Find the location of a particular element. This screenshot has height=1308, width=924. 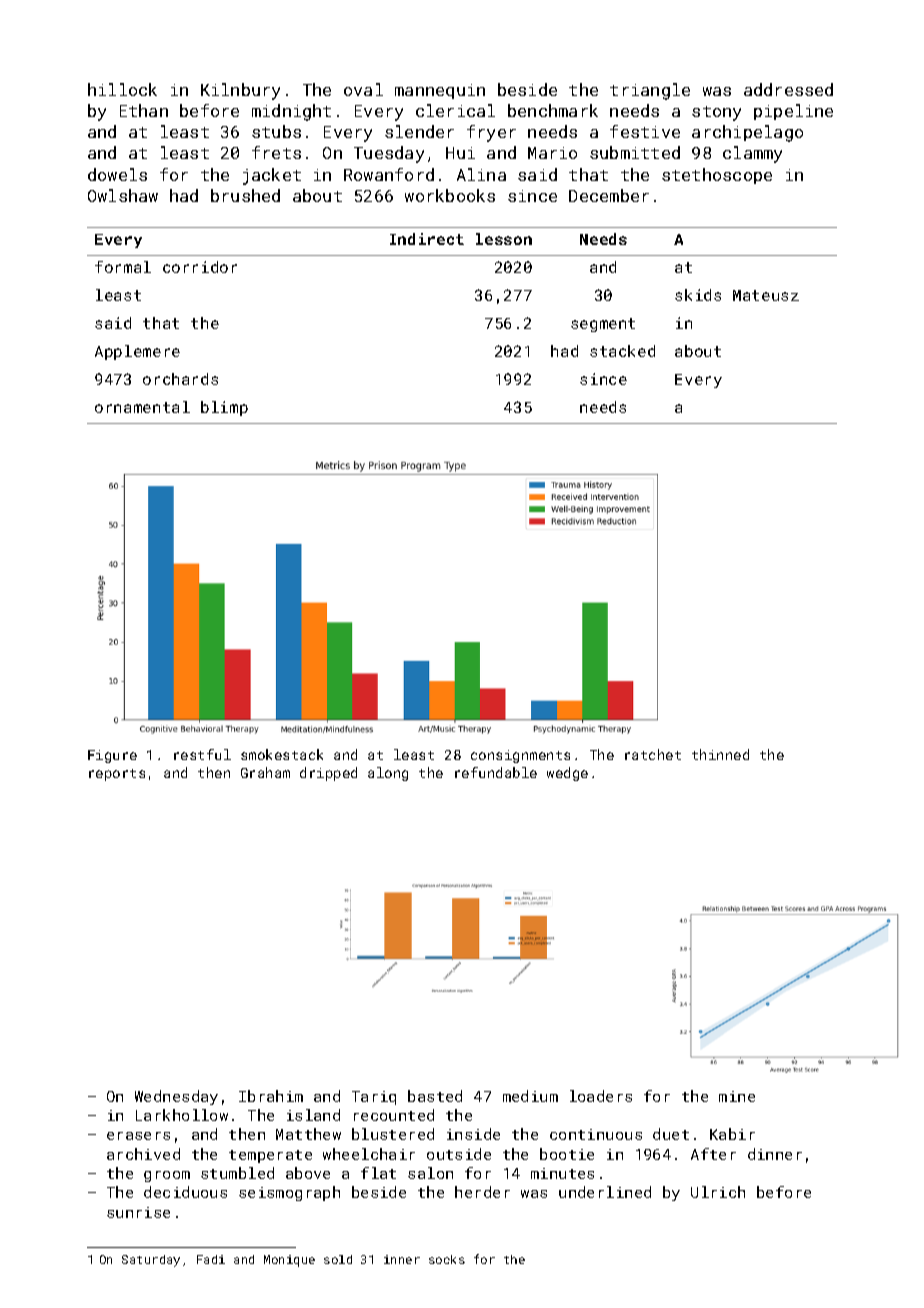

stacked is located at coordinates (622, 351).
